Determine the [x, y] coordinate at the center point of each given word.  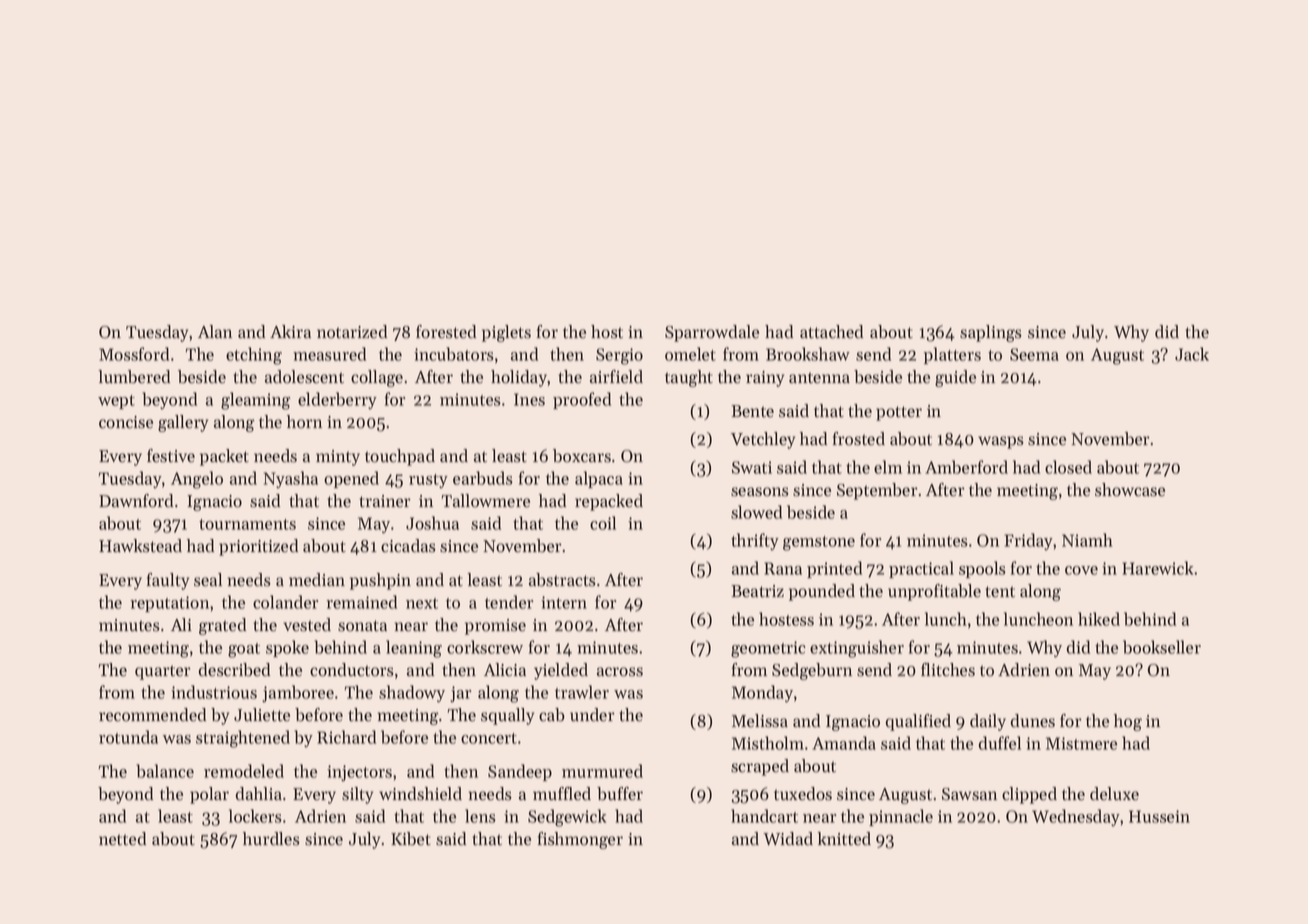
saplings [991, 333]
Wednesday [1076, 817]
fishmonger [580, 840]
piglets [506, 333]
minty [338, 458]
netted [123, 839]
